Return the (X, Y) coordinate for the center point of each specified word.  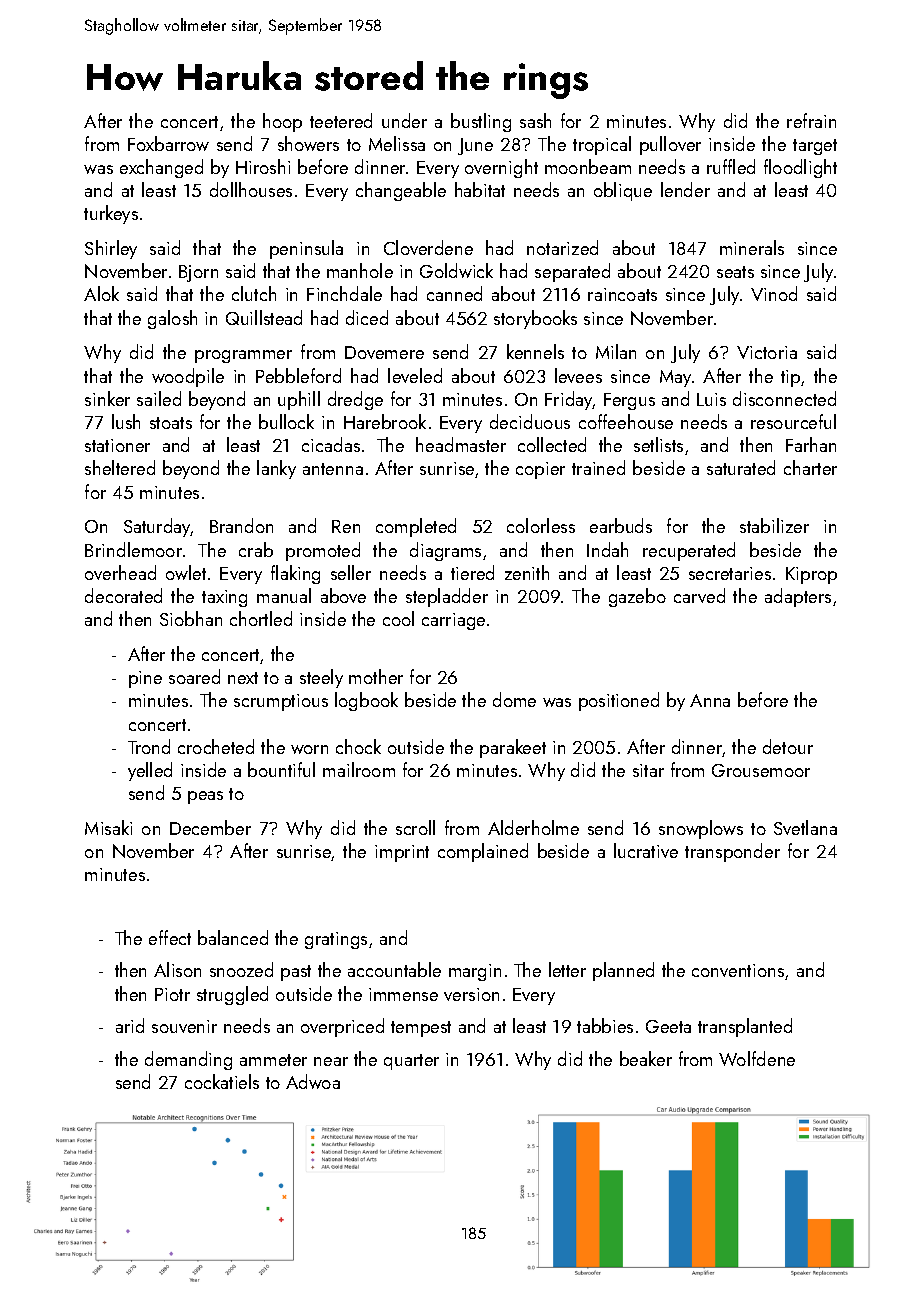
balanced (233, 937)
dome (514, 699)
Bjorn (198, 273)
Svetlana (805, 827)
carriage (453, 621)
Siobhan (191, 618)
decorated (123, 595)
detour (788, 746)
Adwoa (313, 1081)
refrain (811, 120)
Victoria (767, 352)
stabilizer (774, 525)
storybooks (535, 319)
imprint (402, 853)
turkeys (111, 214)
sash (535, 120)
